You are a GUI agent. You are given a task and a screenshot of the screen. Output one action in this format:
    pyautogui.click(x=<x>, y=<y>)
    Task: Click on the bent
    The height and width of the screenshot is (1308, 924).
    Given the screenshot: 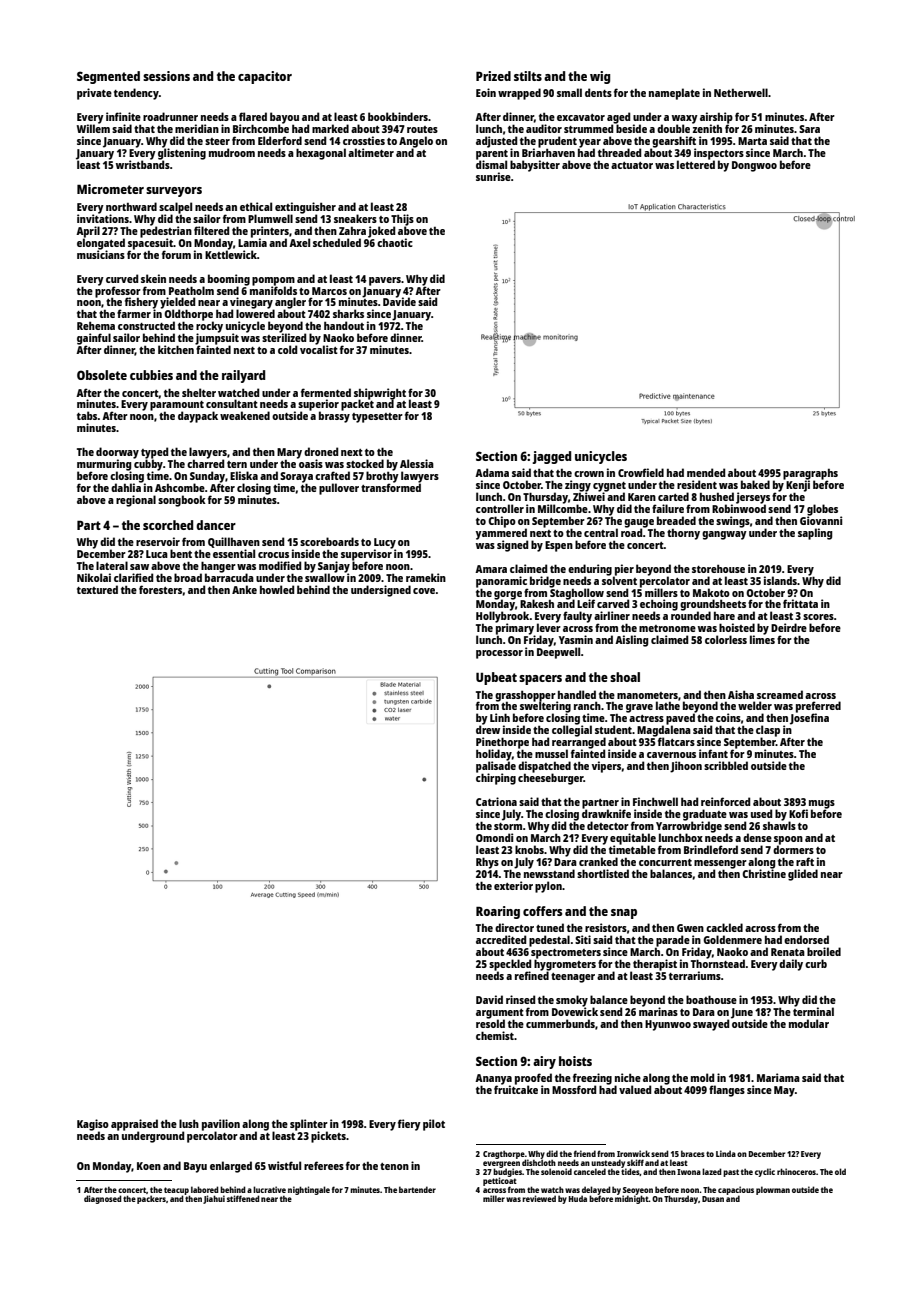 What is the action you would take?
    pyautogui.click(x=181, y=553)
